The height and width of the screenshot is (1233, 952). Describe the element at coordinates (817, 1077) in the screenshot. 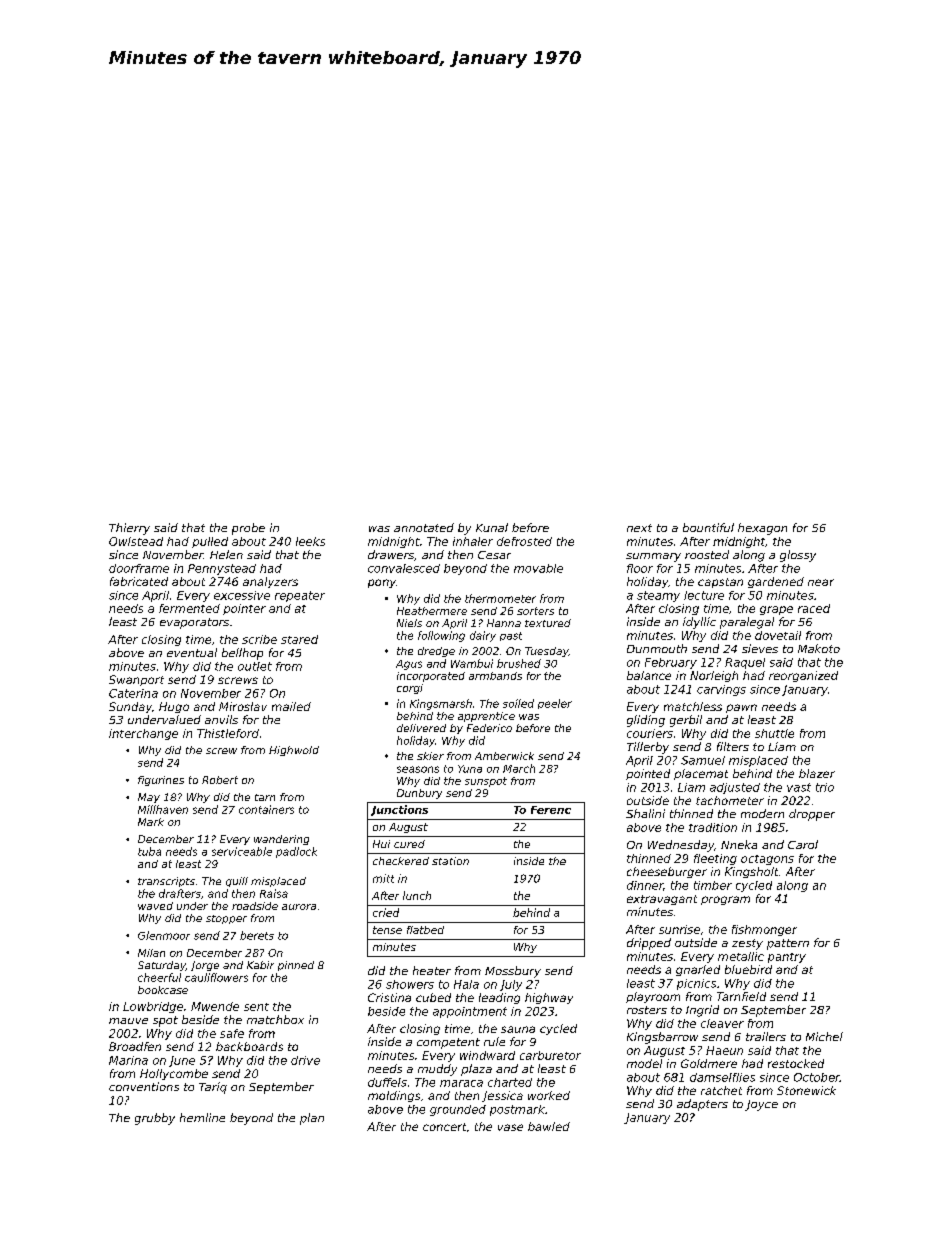

I see `October` at that location.
